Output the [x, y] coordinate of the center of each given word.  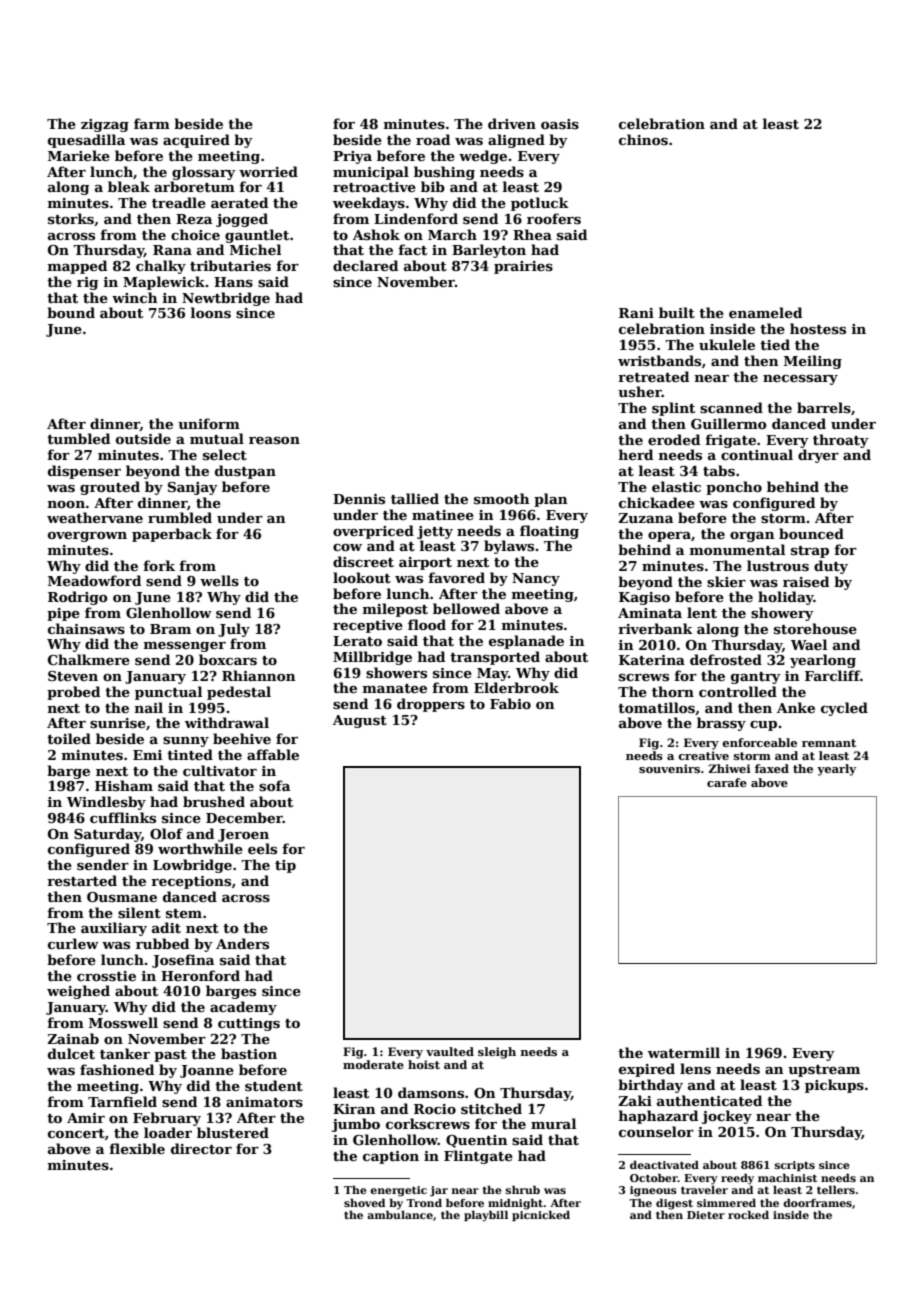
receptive [368, 626]
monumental [737, 549]
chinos [643, 139]
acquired [196, 141]
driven [512, 123]
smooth [502, 498]
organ [752, 537]
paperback [172, 535]
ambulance [400, 1215]
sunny [186, 742]
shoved [364, 1202]
